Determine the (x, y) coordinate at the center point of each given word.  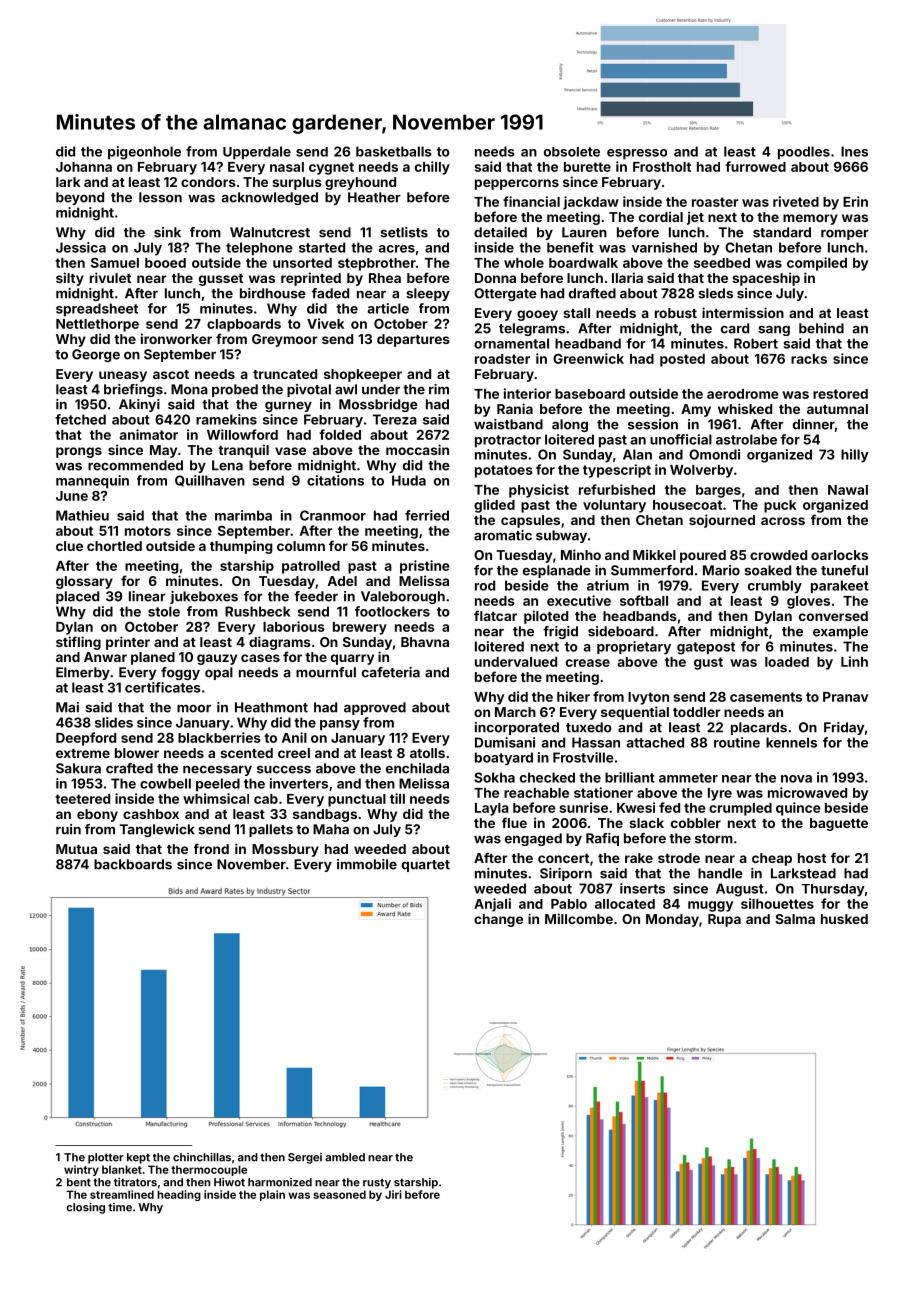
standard (782, 232)
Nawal (848, 490)
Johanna (84, 167)
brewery (360, 628)
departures (413, 340)
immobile (367, 864)
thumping (241, 547)
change (498, 920)
